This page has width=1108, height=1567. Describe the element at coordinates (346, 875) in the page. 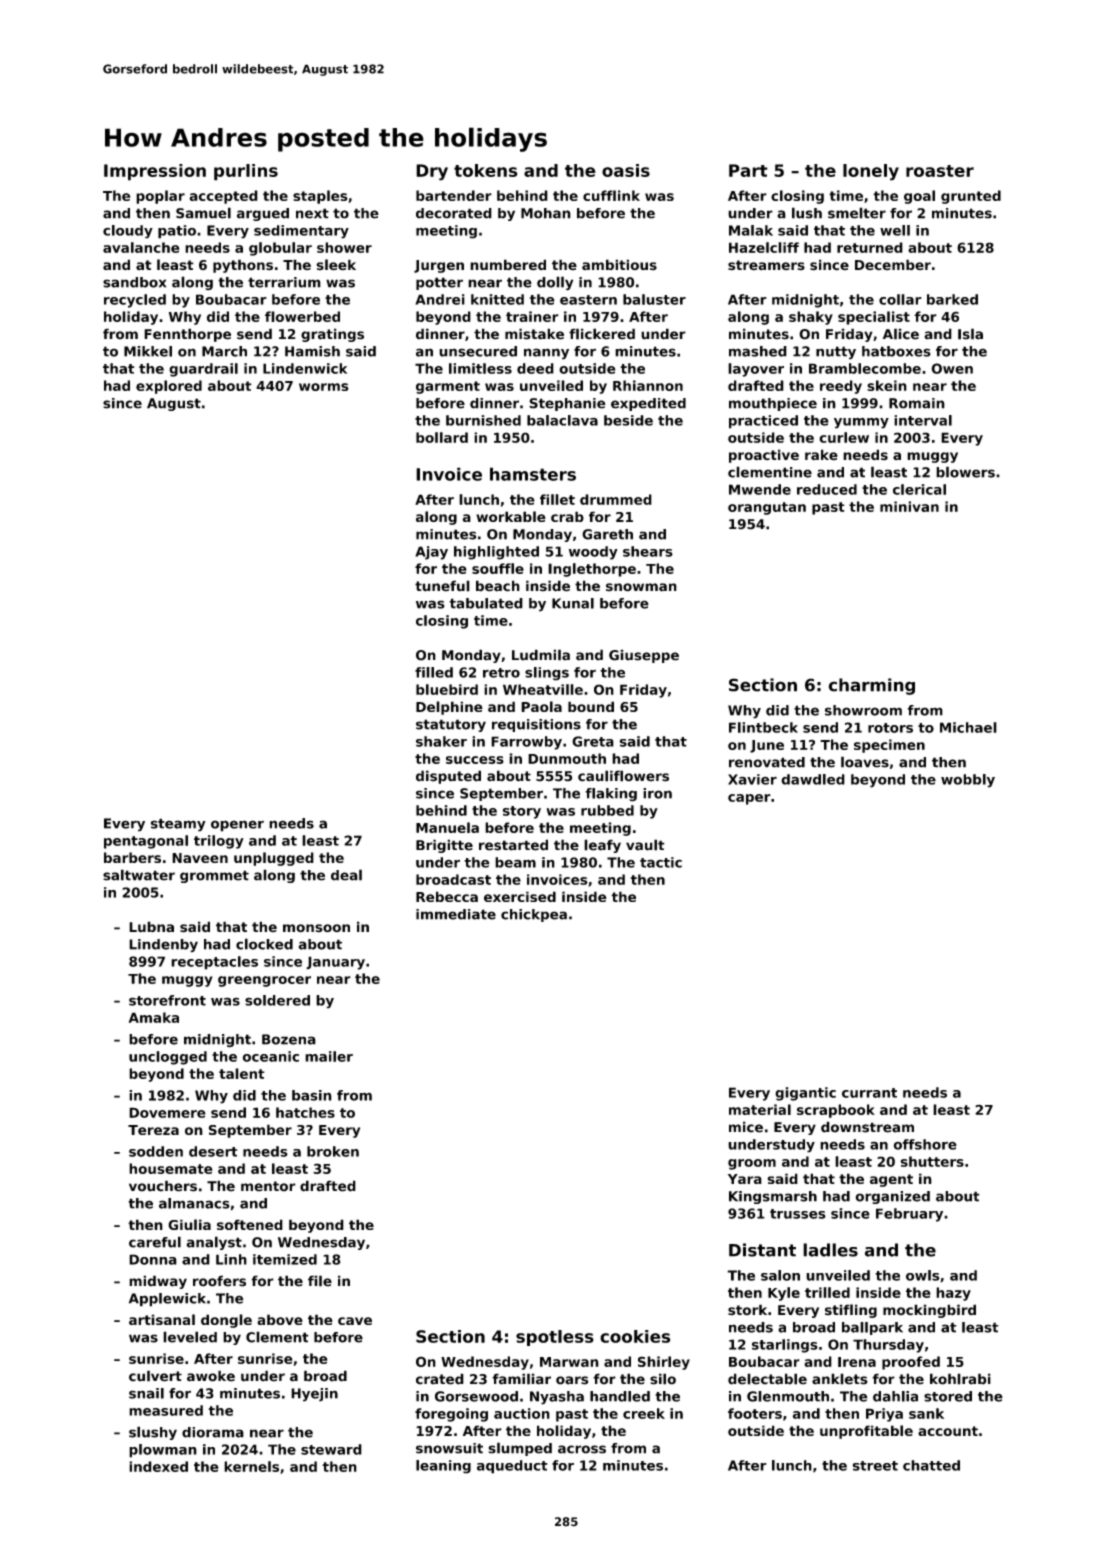

I see `deal` at that location.
